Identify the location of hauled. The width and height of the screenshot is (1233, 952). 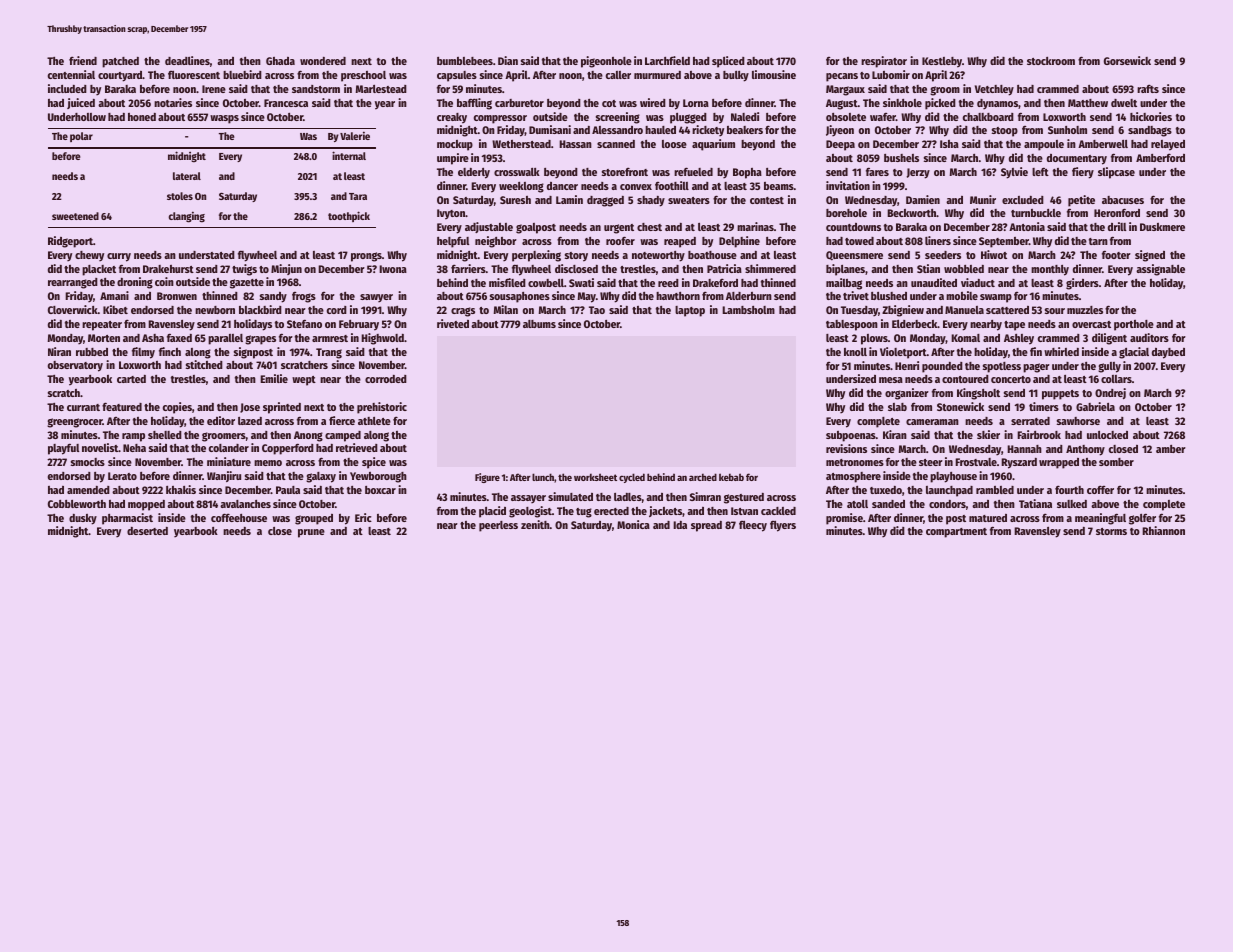
(660, 130).
